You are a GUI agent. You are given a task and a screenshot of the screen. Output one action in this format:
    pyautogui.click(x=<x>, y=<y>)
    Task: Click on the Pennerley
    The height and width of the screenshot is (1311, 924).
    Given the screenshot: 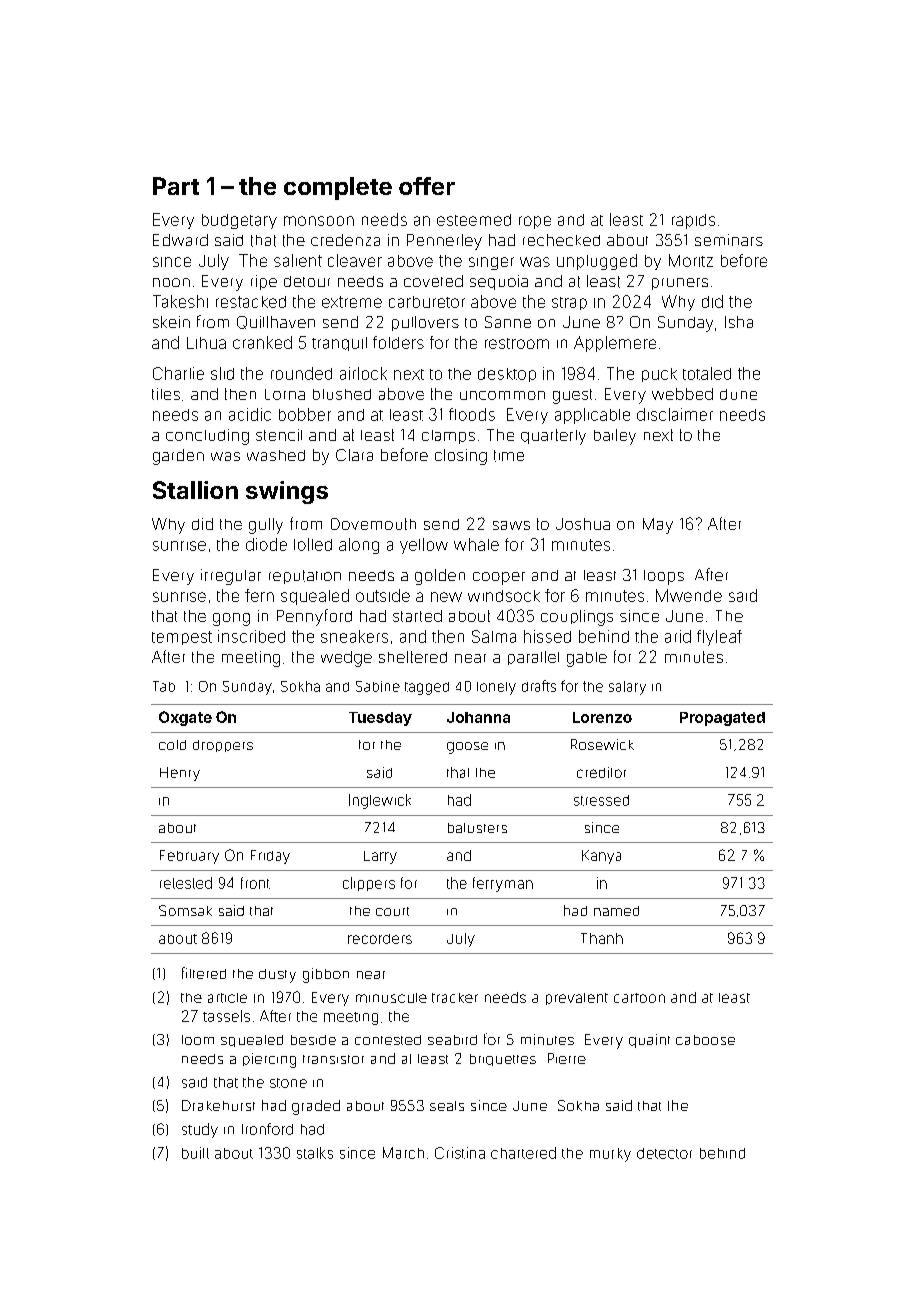 What is the action you would take?
    pyautogui.click(x=444, y=242)
